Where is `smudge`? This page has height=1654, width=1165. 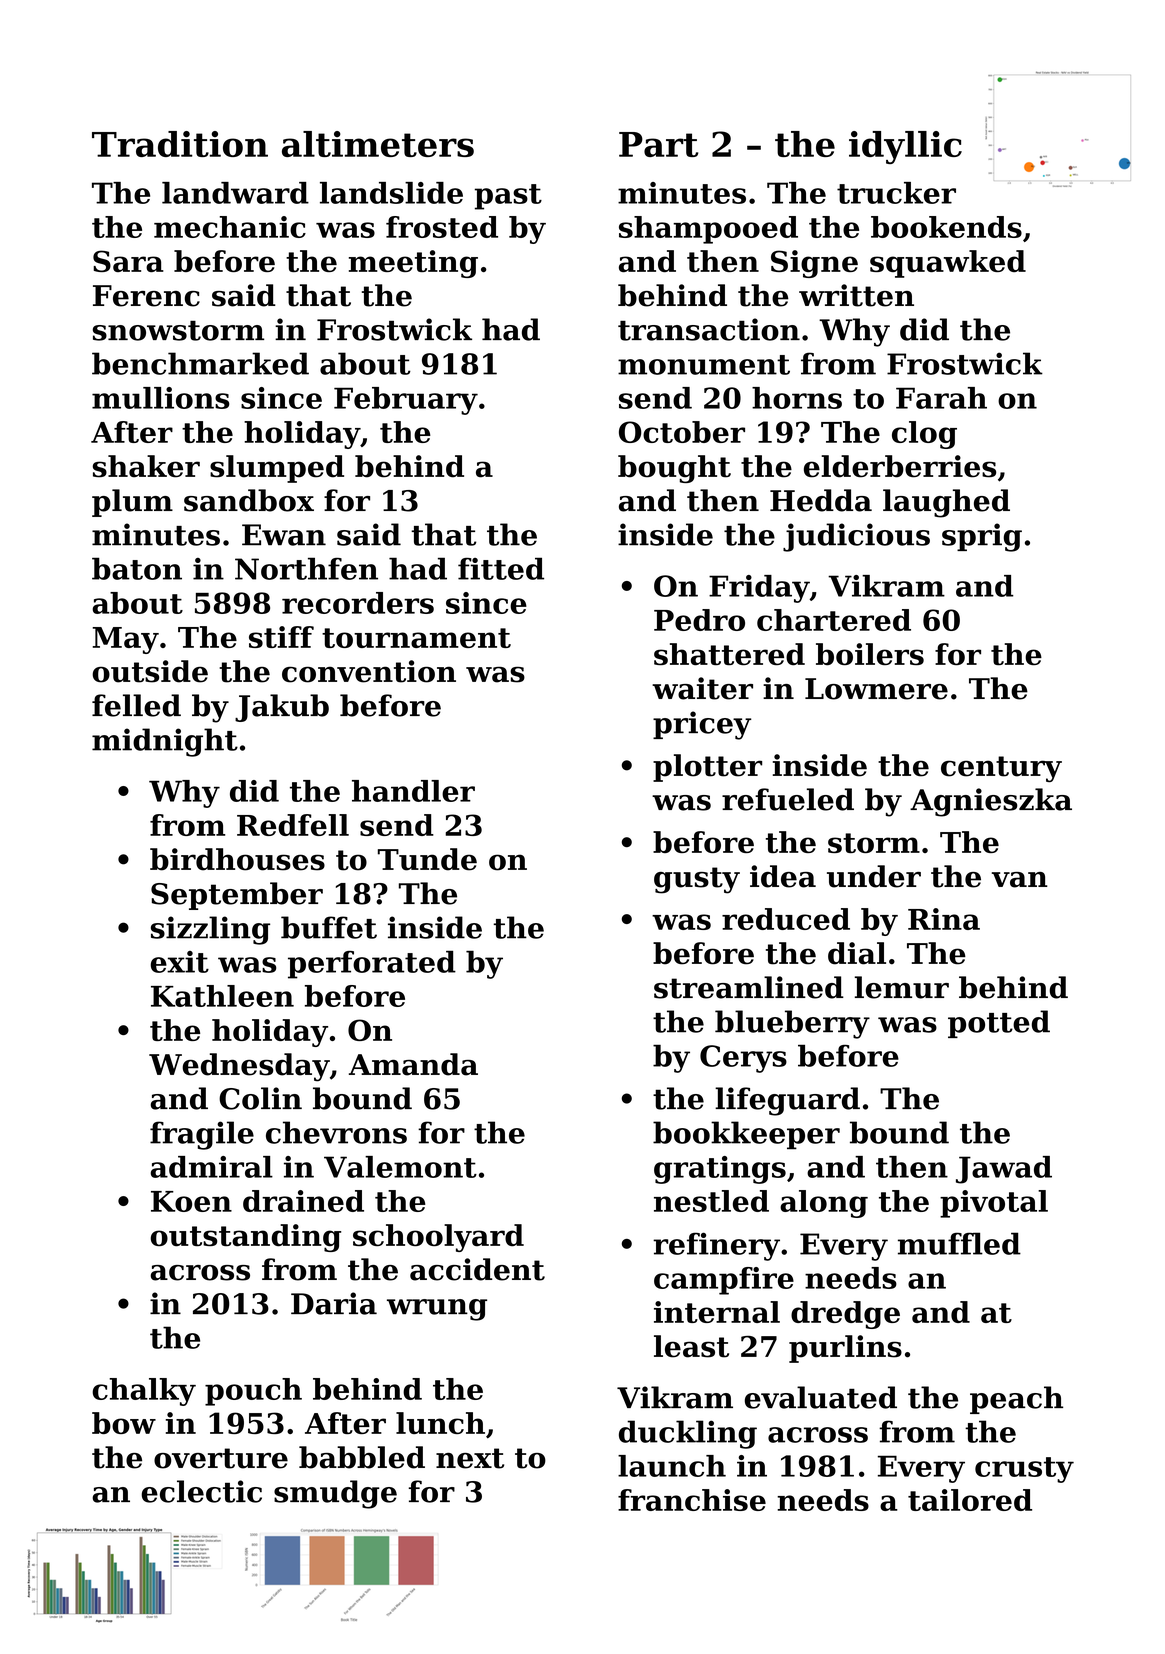 smudge is located at coordinates (335, 1494).
